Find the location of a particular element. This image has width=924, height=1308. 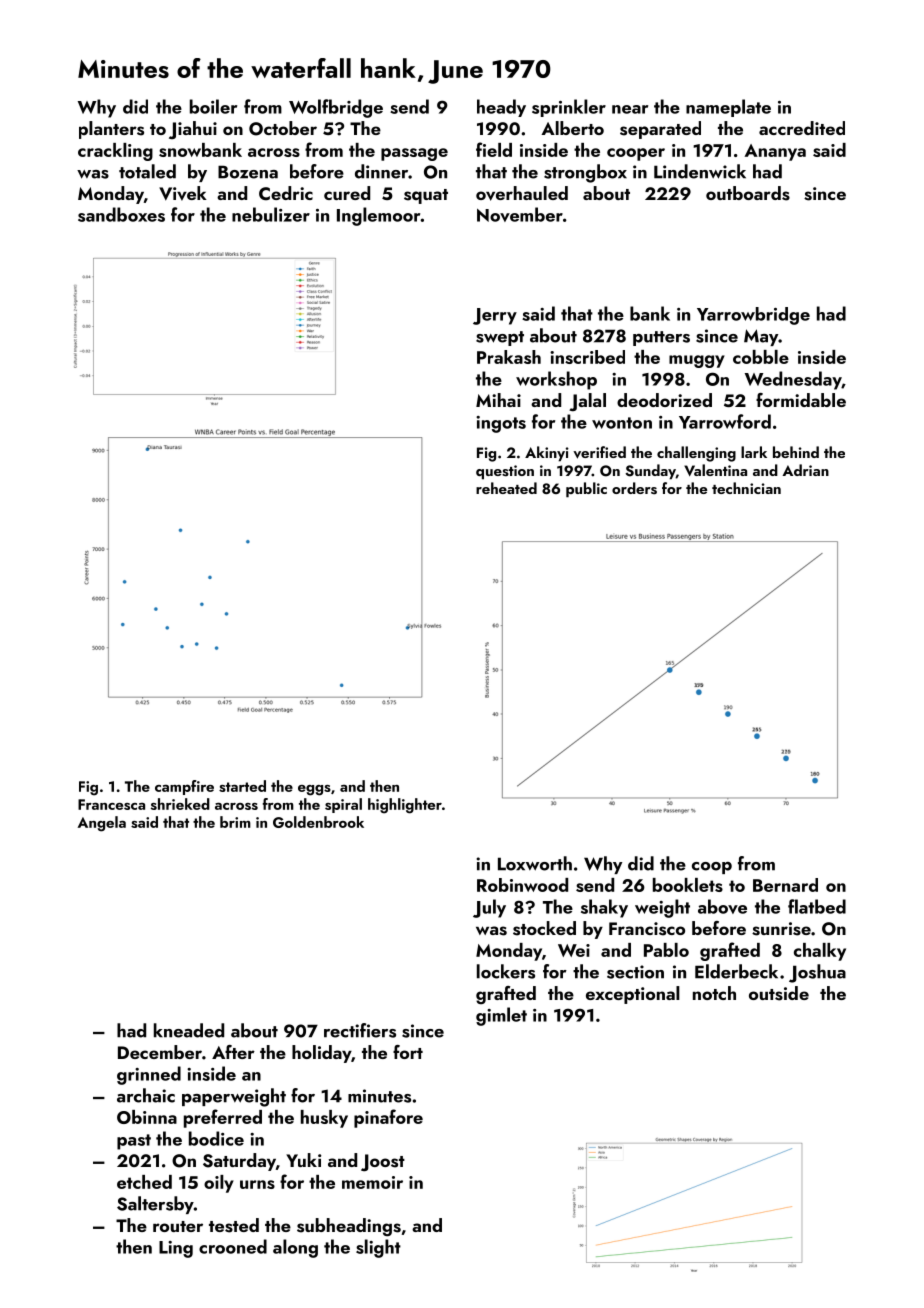

brim is located at coordinates (235, 822).
